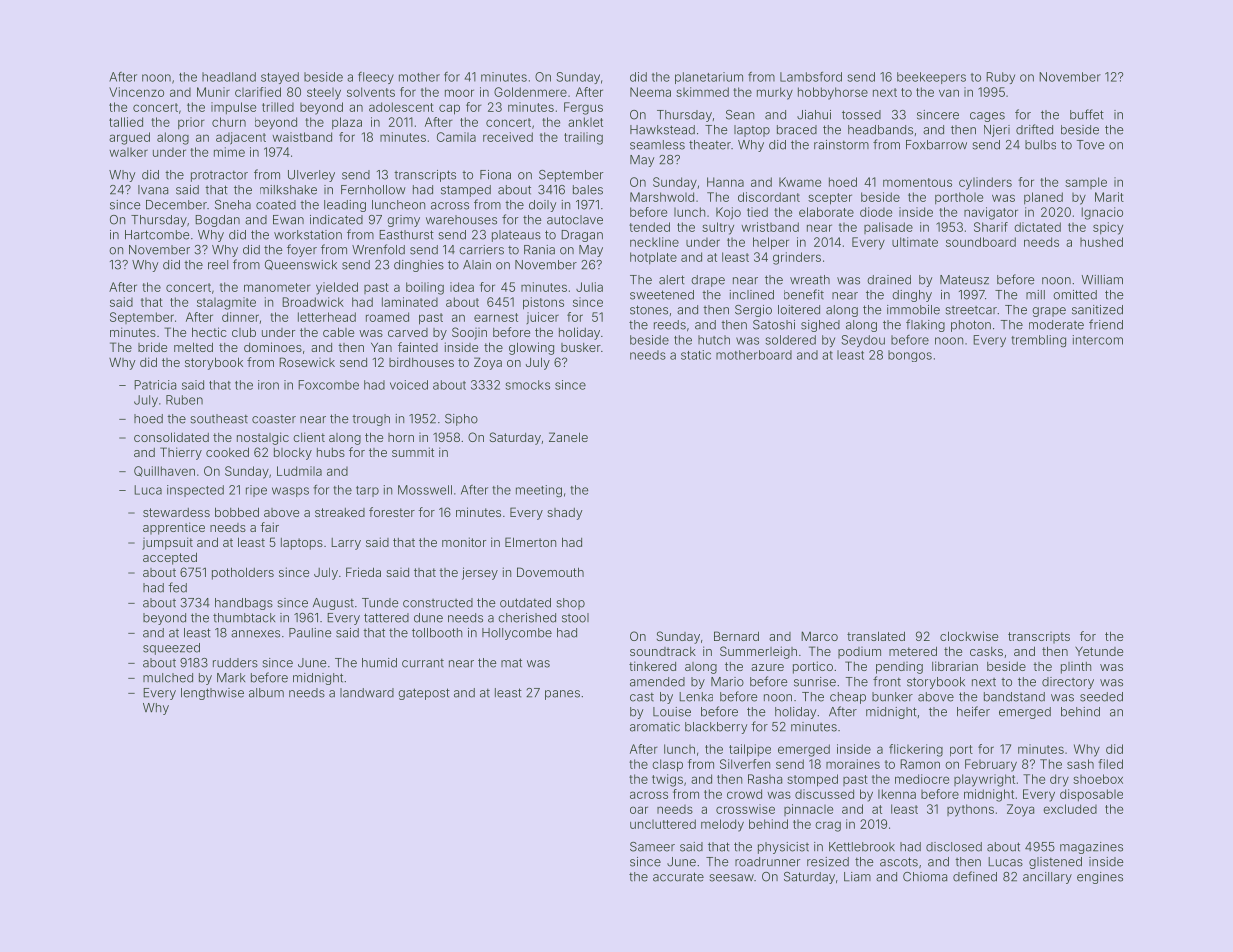 This screenshot has width=1233, height=952. What do you see at coordinates (652, 847) in the screenshot?
I see `Sameer` at bounding box center [652, 847].
